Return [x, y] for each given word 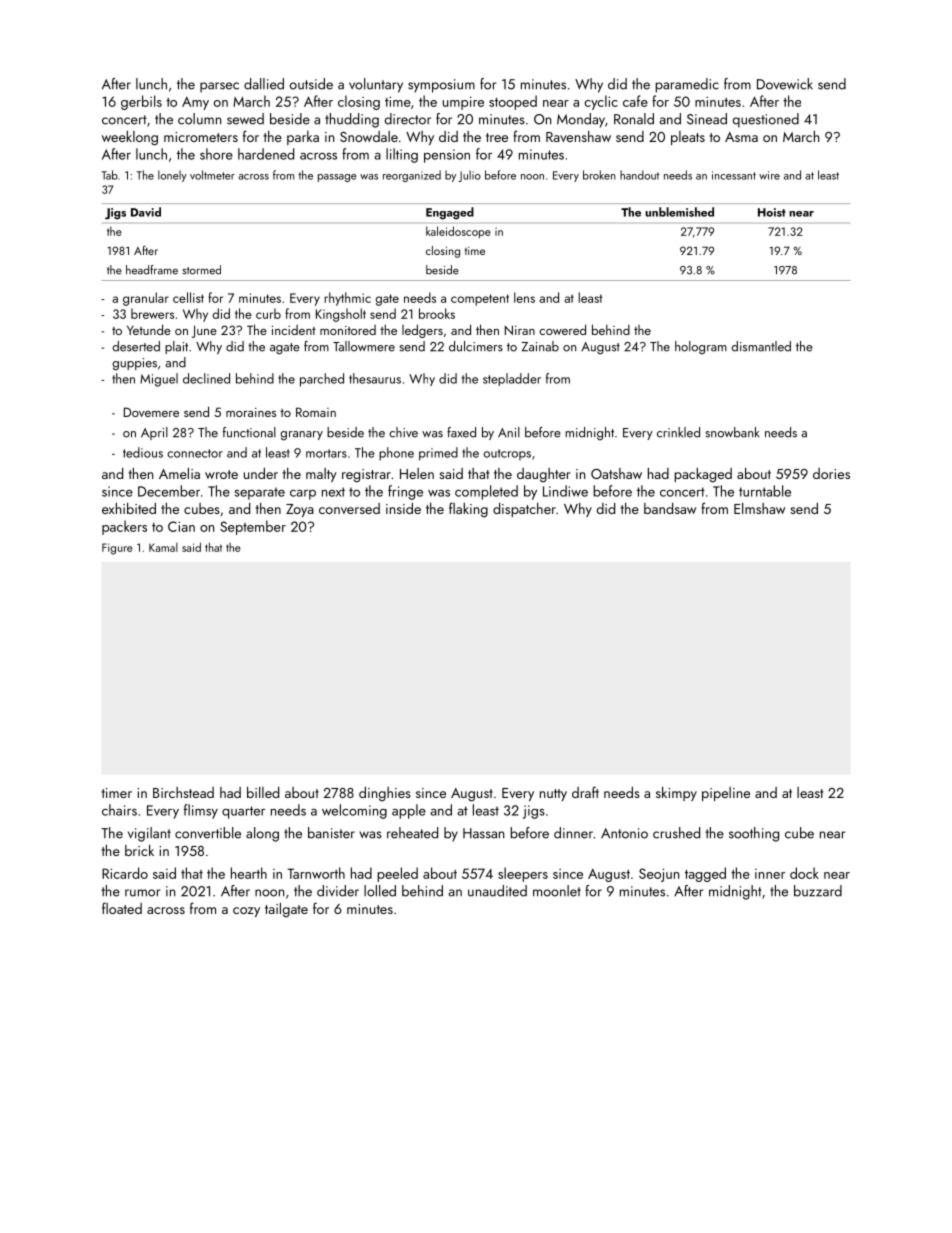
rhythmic [347, 299]
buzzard [818, 891]
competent [480, 300]
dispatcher [524, 510]
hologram [701, 347]
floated [122, 908]
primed [438, 454]
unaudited [497, 891]
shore [216, 154]
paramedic [687, 85]
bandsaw [670, 508]
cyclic [601, 102]
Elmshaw [759, 508]
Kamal [163, 547]
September [253, 527]
